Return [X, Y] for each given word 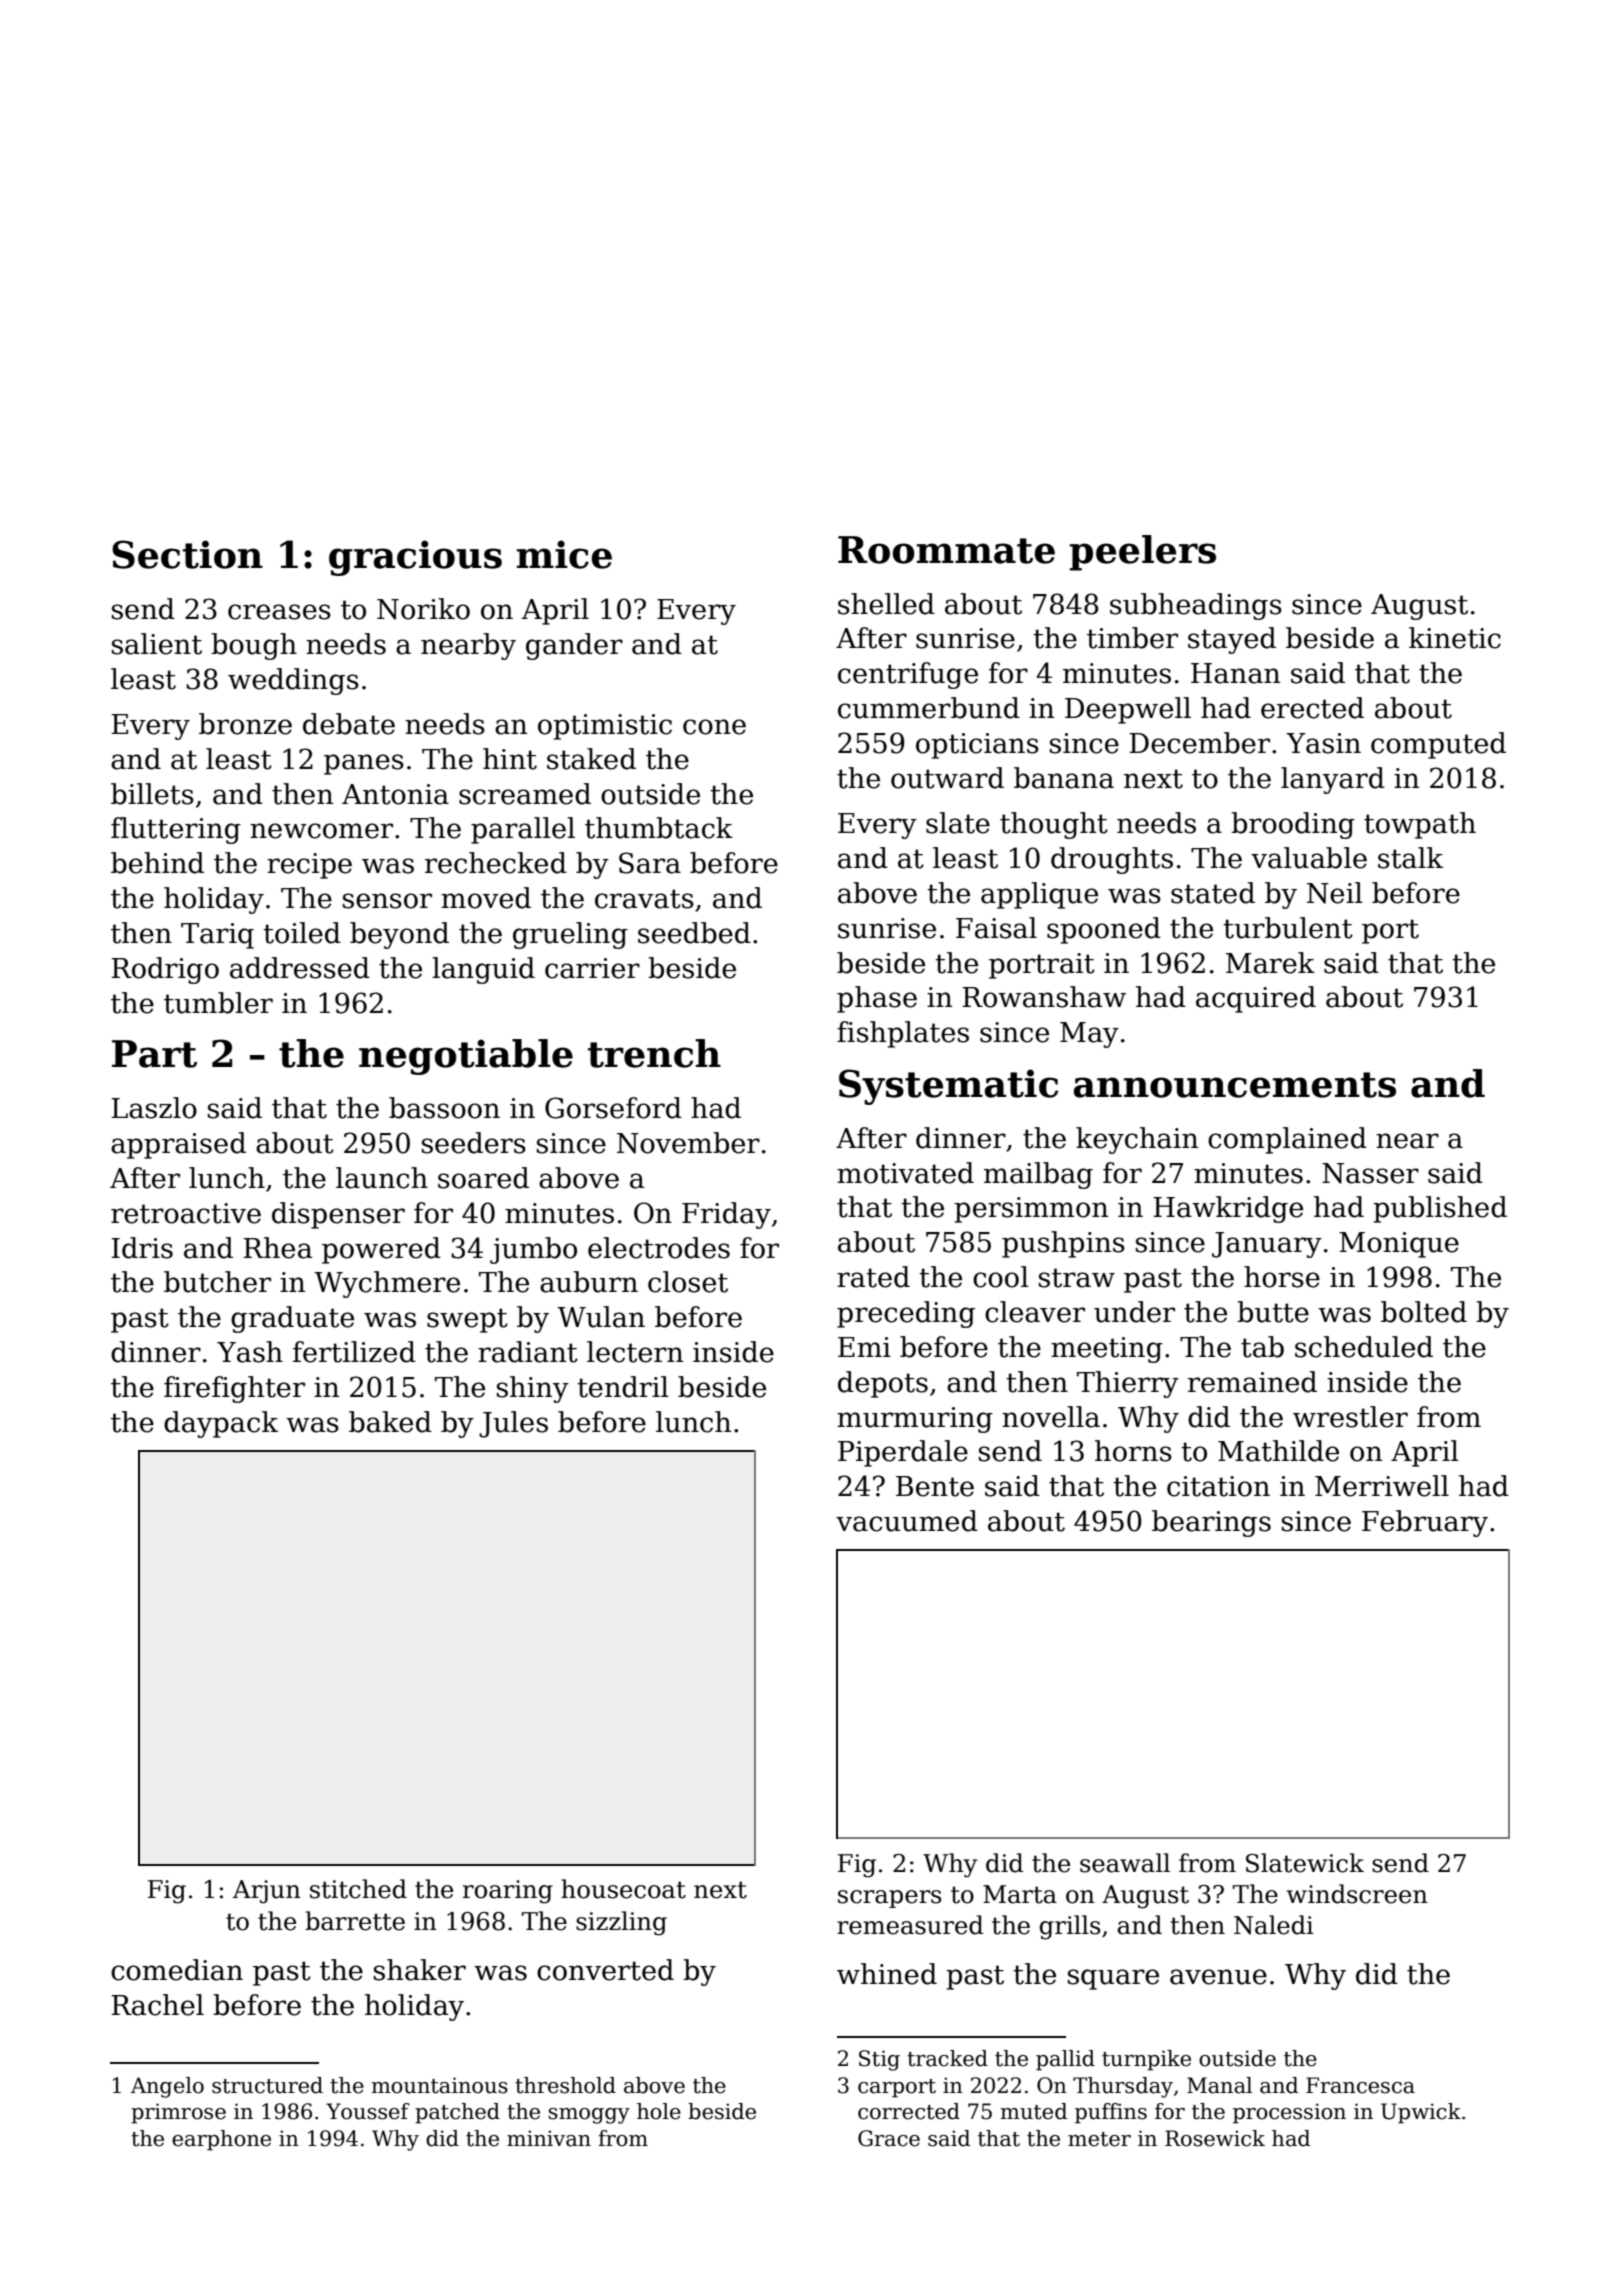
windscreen [1357, 1894]
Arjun [267, 1892]
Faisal [996, 928]
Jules [513, 1424]
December [1199, 743]
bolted [1424, 1312]
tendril [623, 1387]
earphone [221, 2140]
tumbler [218, 1003]
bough [254, 646]
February [1425, 1523]
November [688, 1143]
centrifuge [908, 675]
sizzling [621, 1923]
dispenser [338, 1215]
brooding [1293, 825]
